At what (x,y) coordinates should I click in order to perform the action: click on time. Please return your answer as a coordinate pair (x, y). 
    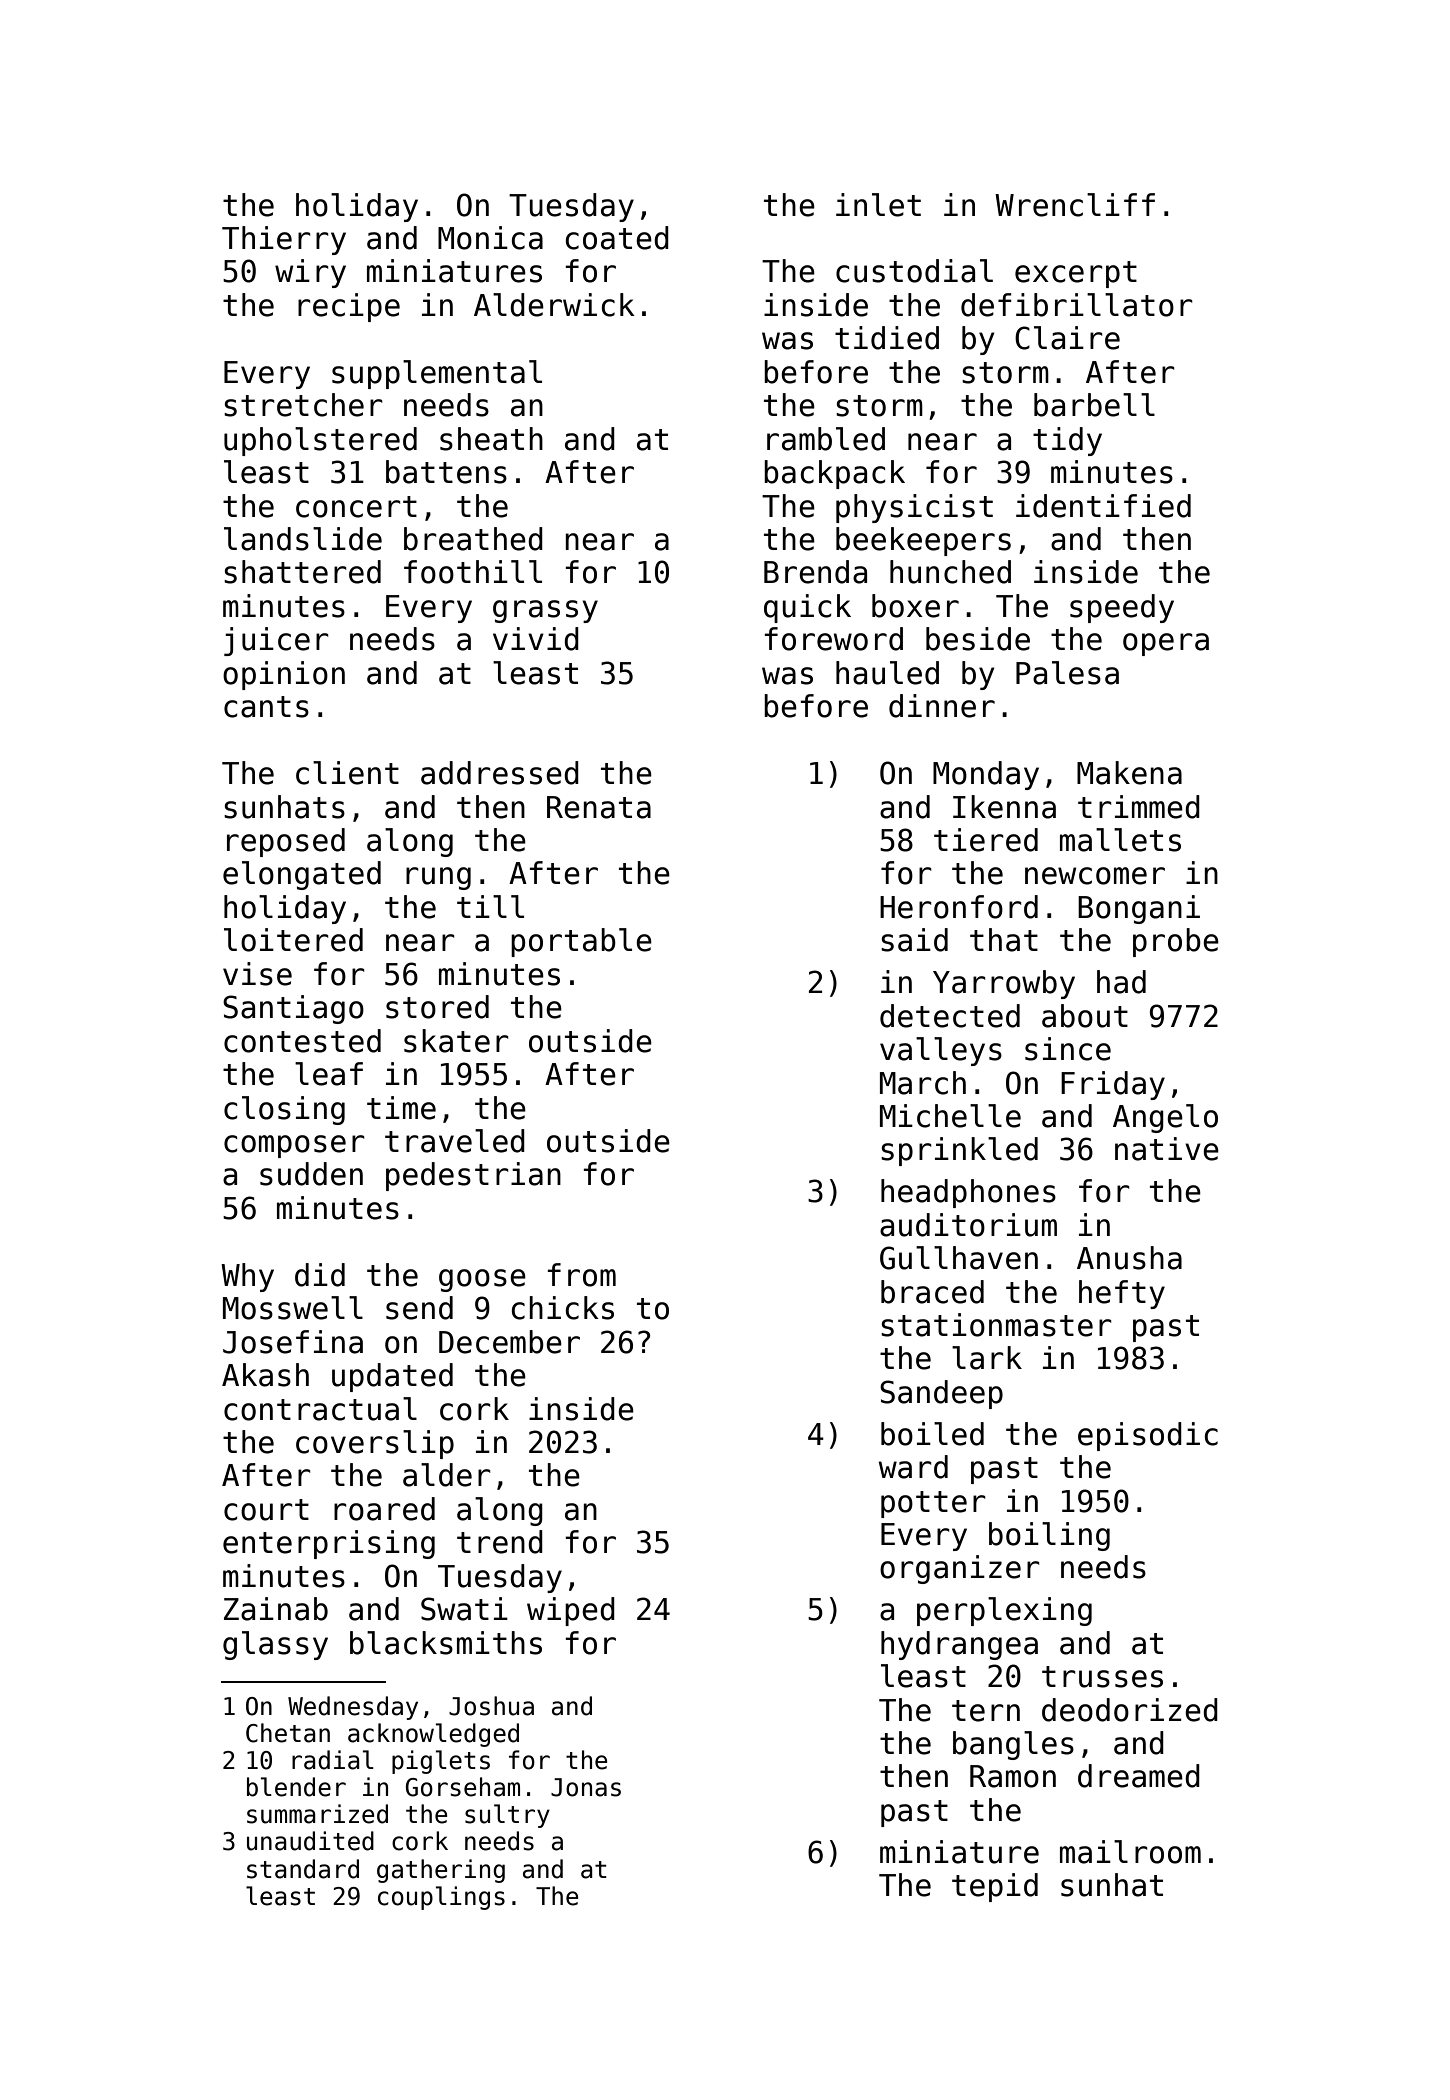
    Looking at the image, I should click on (401, 1108).
